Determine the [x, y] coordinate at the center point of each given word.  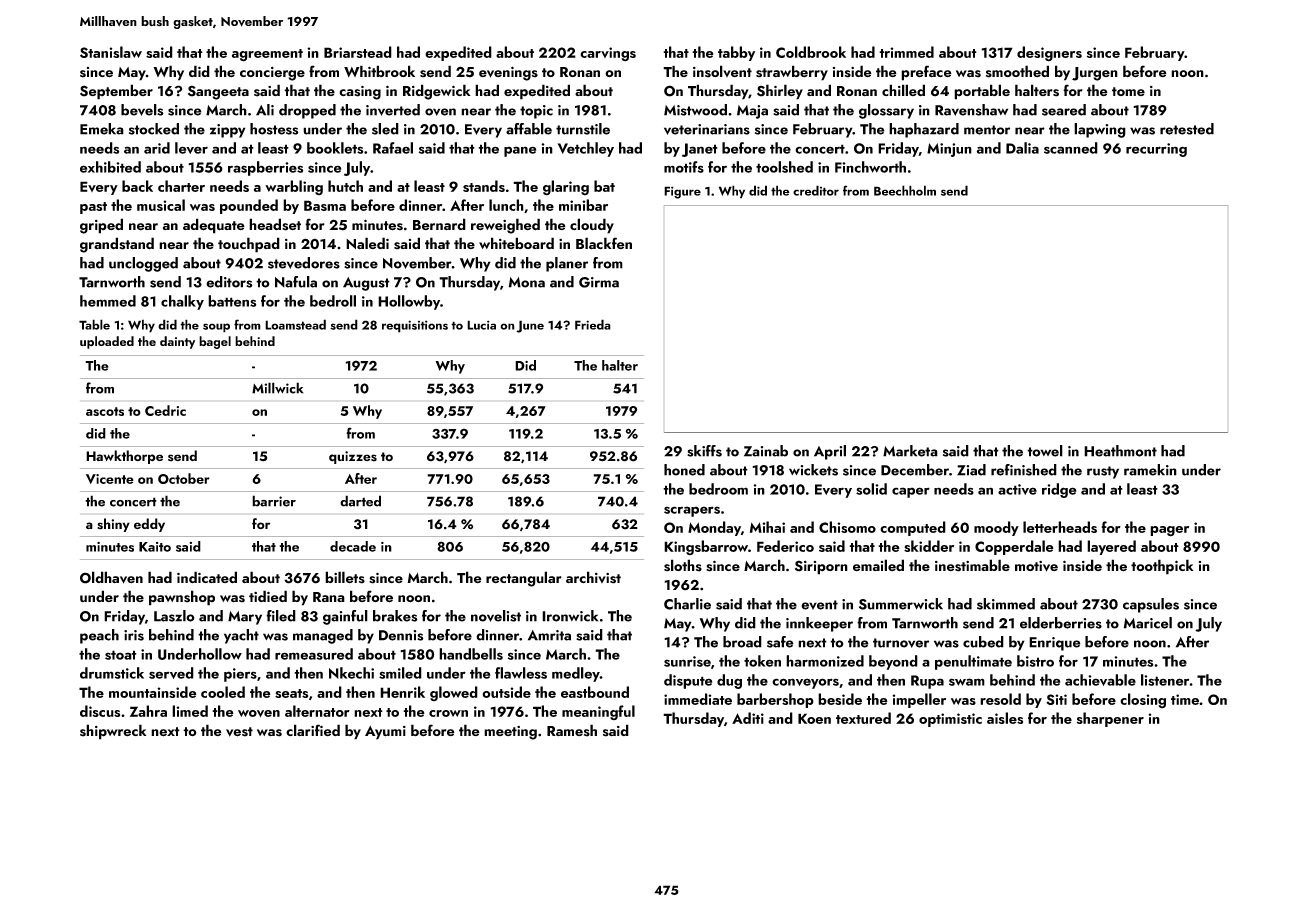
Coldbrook [811, 52]
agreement [267, 55]
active [1017, 489]
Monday [714, 528]
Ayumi [385, 733]
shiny [113, 525]
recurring [1156, 150]
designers [1049, 54]
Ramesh [572, 730]
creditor [816, 190]
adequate [214, 226]
